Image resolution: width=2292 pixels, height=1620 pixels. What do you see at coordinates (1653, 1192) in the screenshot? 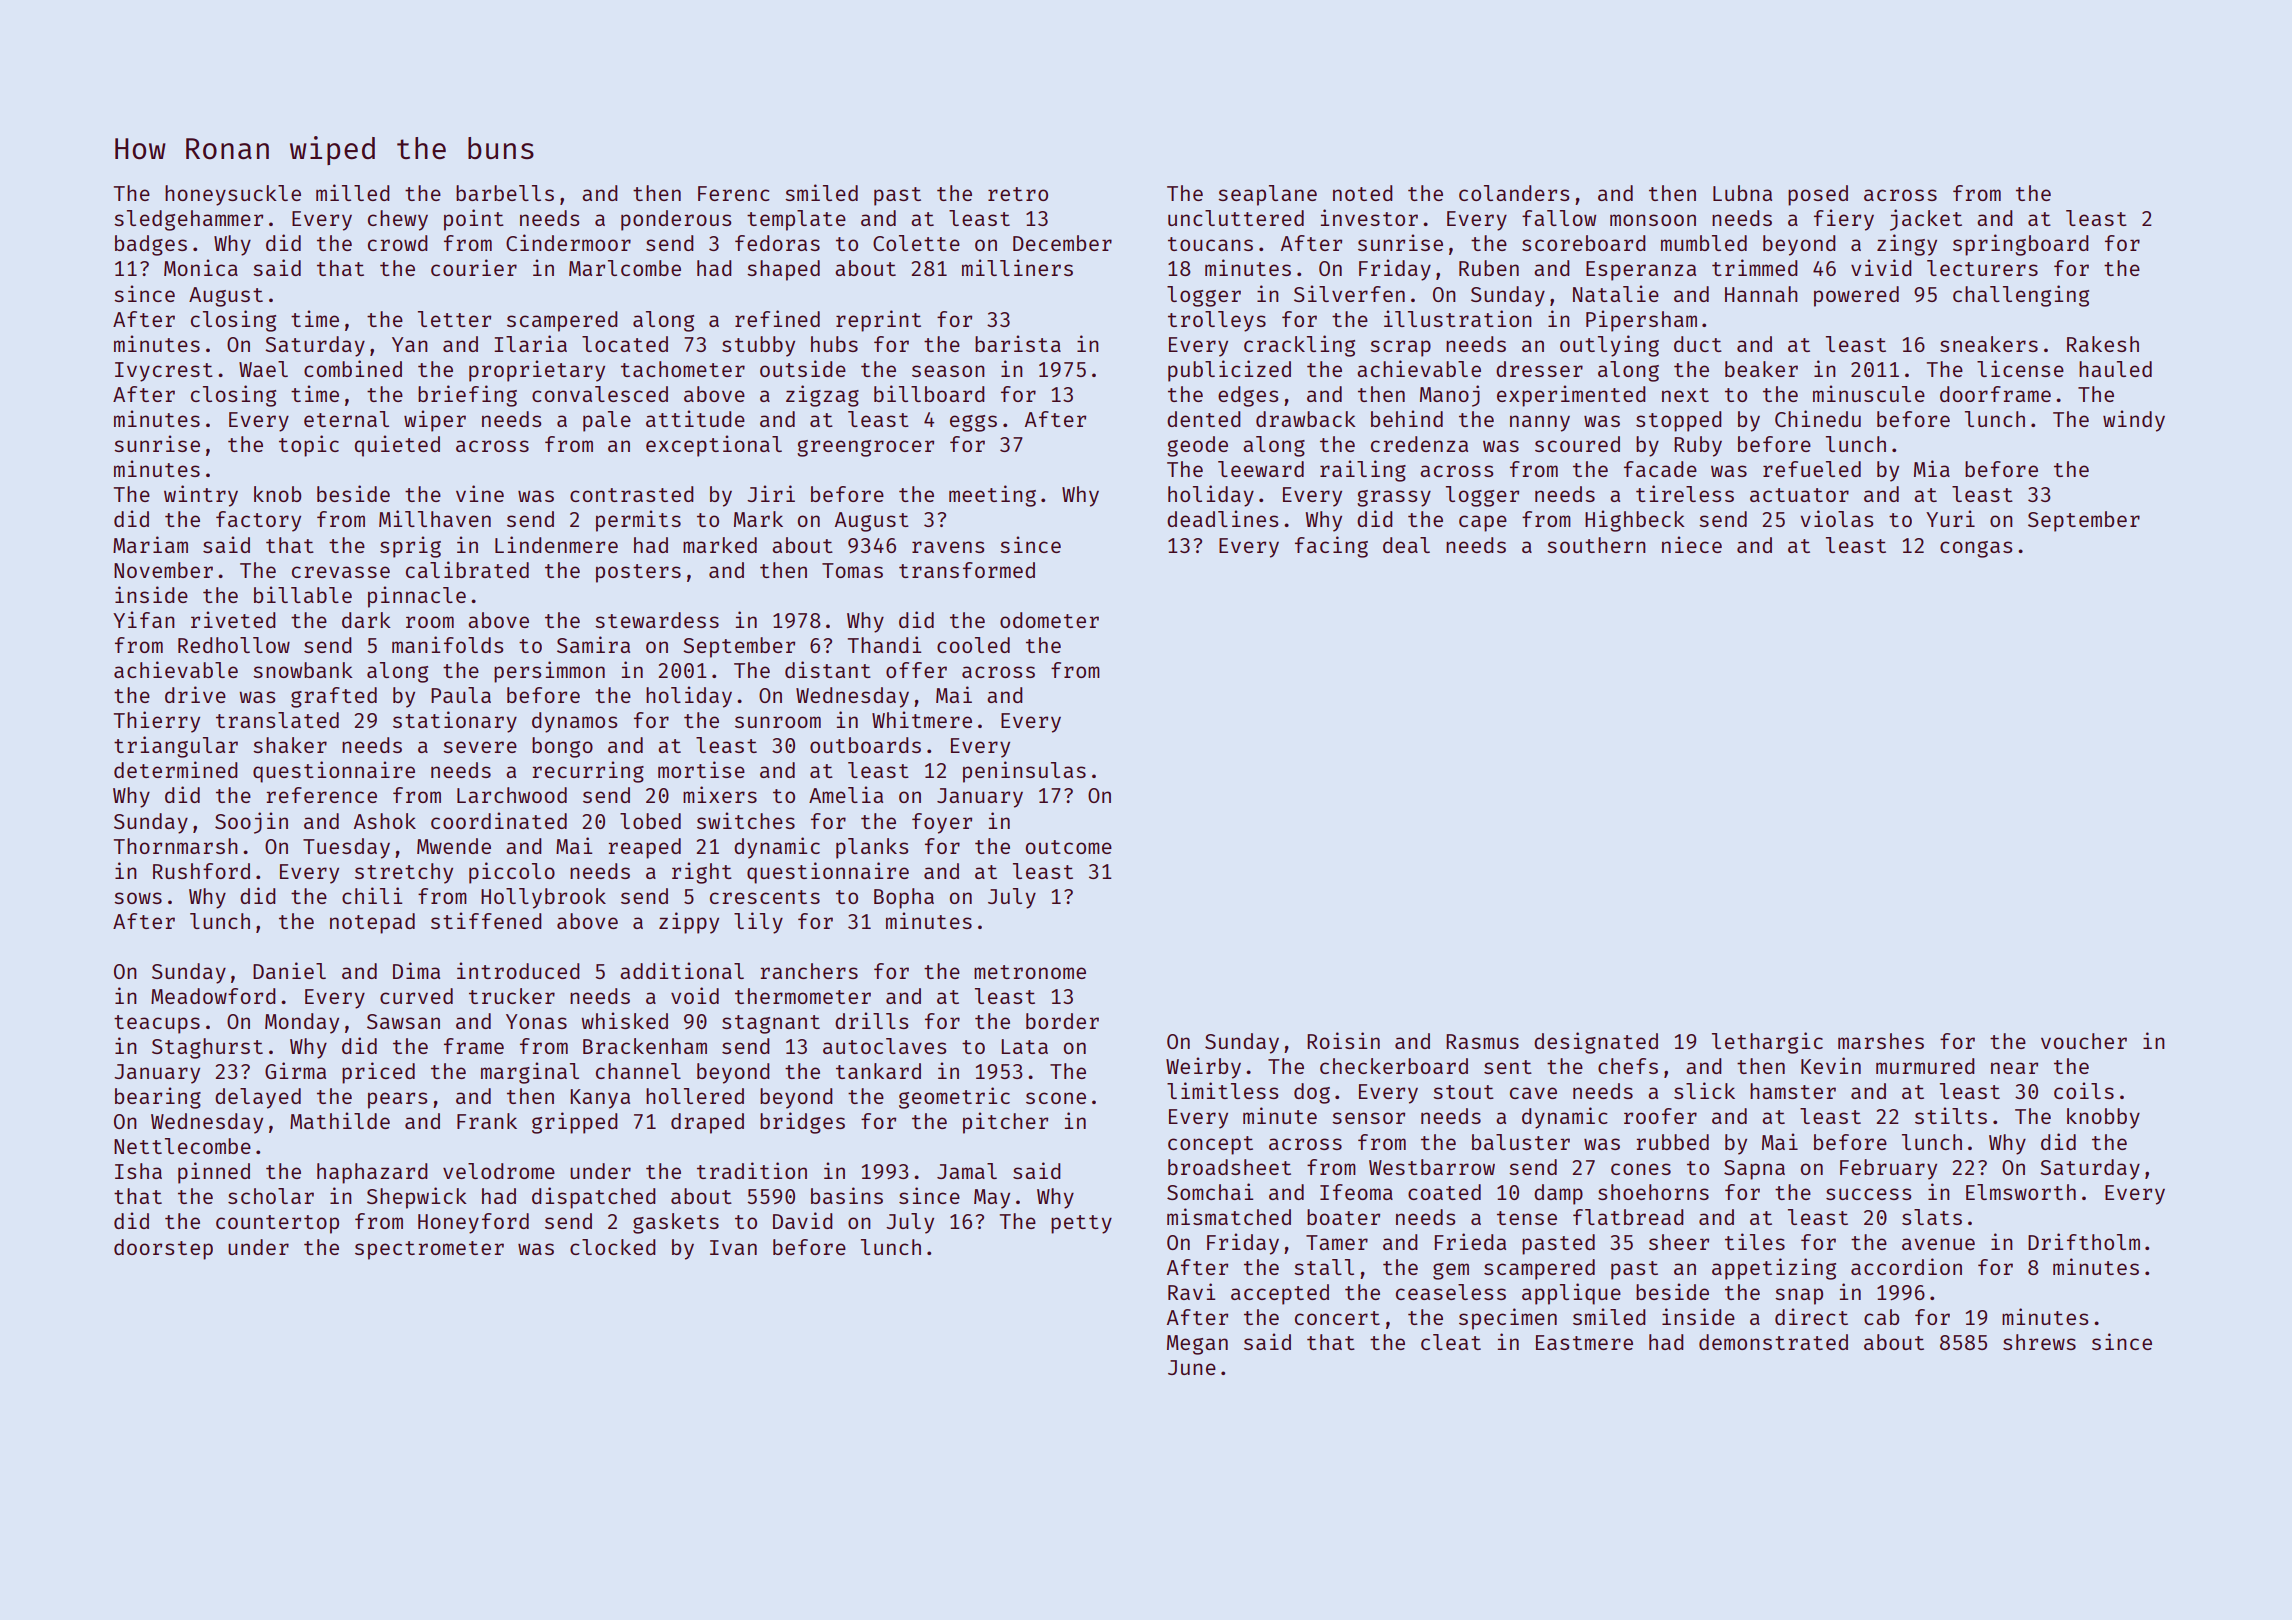
I see `shoehorns` at bounding box center [1653, 1192].
